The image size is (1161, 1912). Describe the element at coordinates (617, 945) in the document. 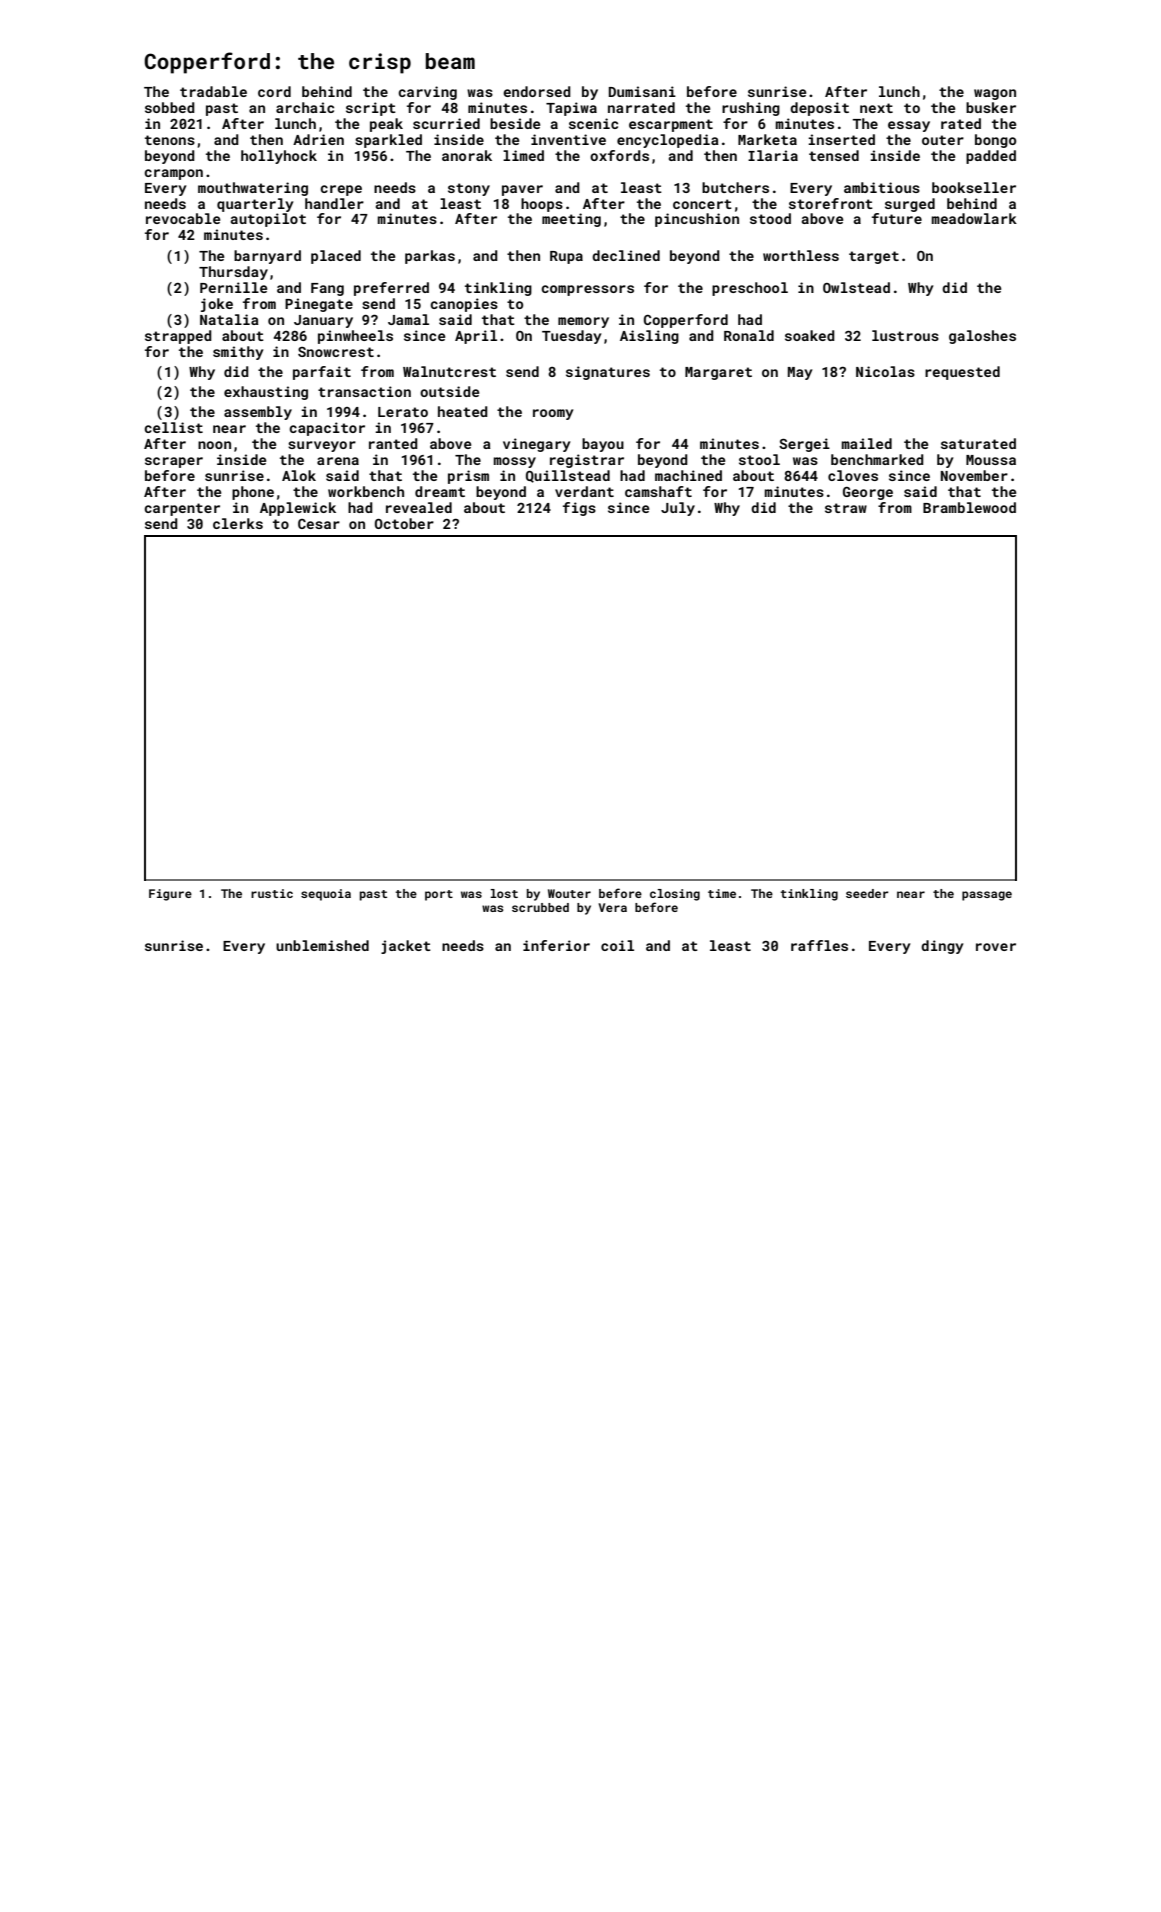

I see `coil` at that location.
